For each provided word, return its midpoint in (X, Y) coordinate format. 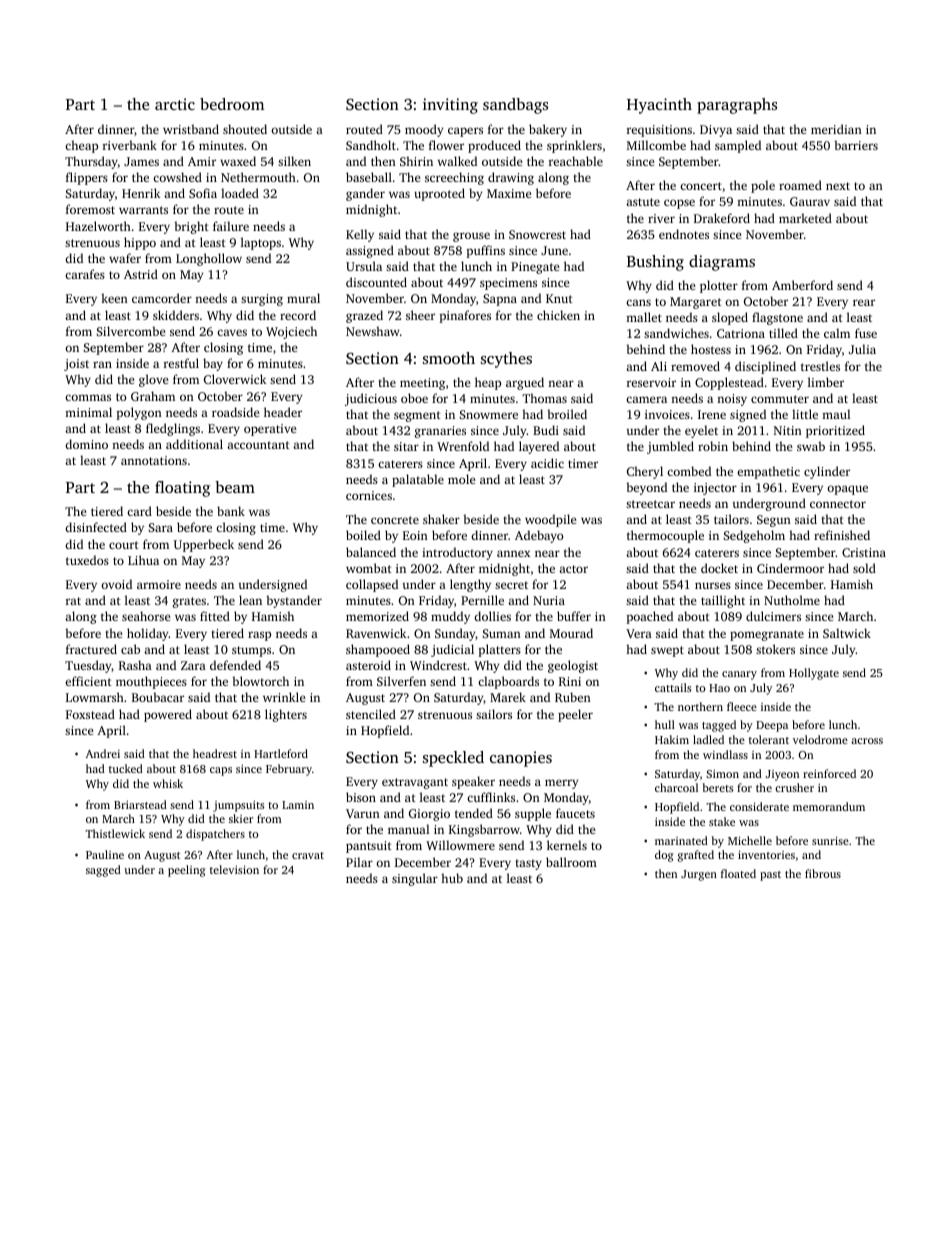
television (234, 869)
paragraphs (737, 106)
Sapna (500, 300)
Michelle (750, 840)
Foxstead (90, 714)
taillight (723, 601)
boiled (363, 535)
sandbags (515, 106)
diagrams (722, 263)
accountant (258, 445)
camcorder (162, 298)
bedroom (232, 104)
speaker (473, 782)
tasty (528, 864)
